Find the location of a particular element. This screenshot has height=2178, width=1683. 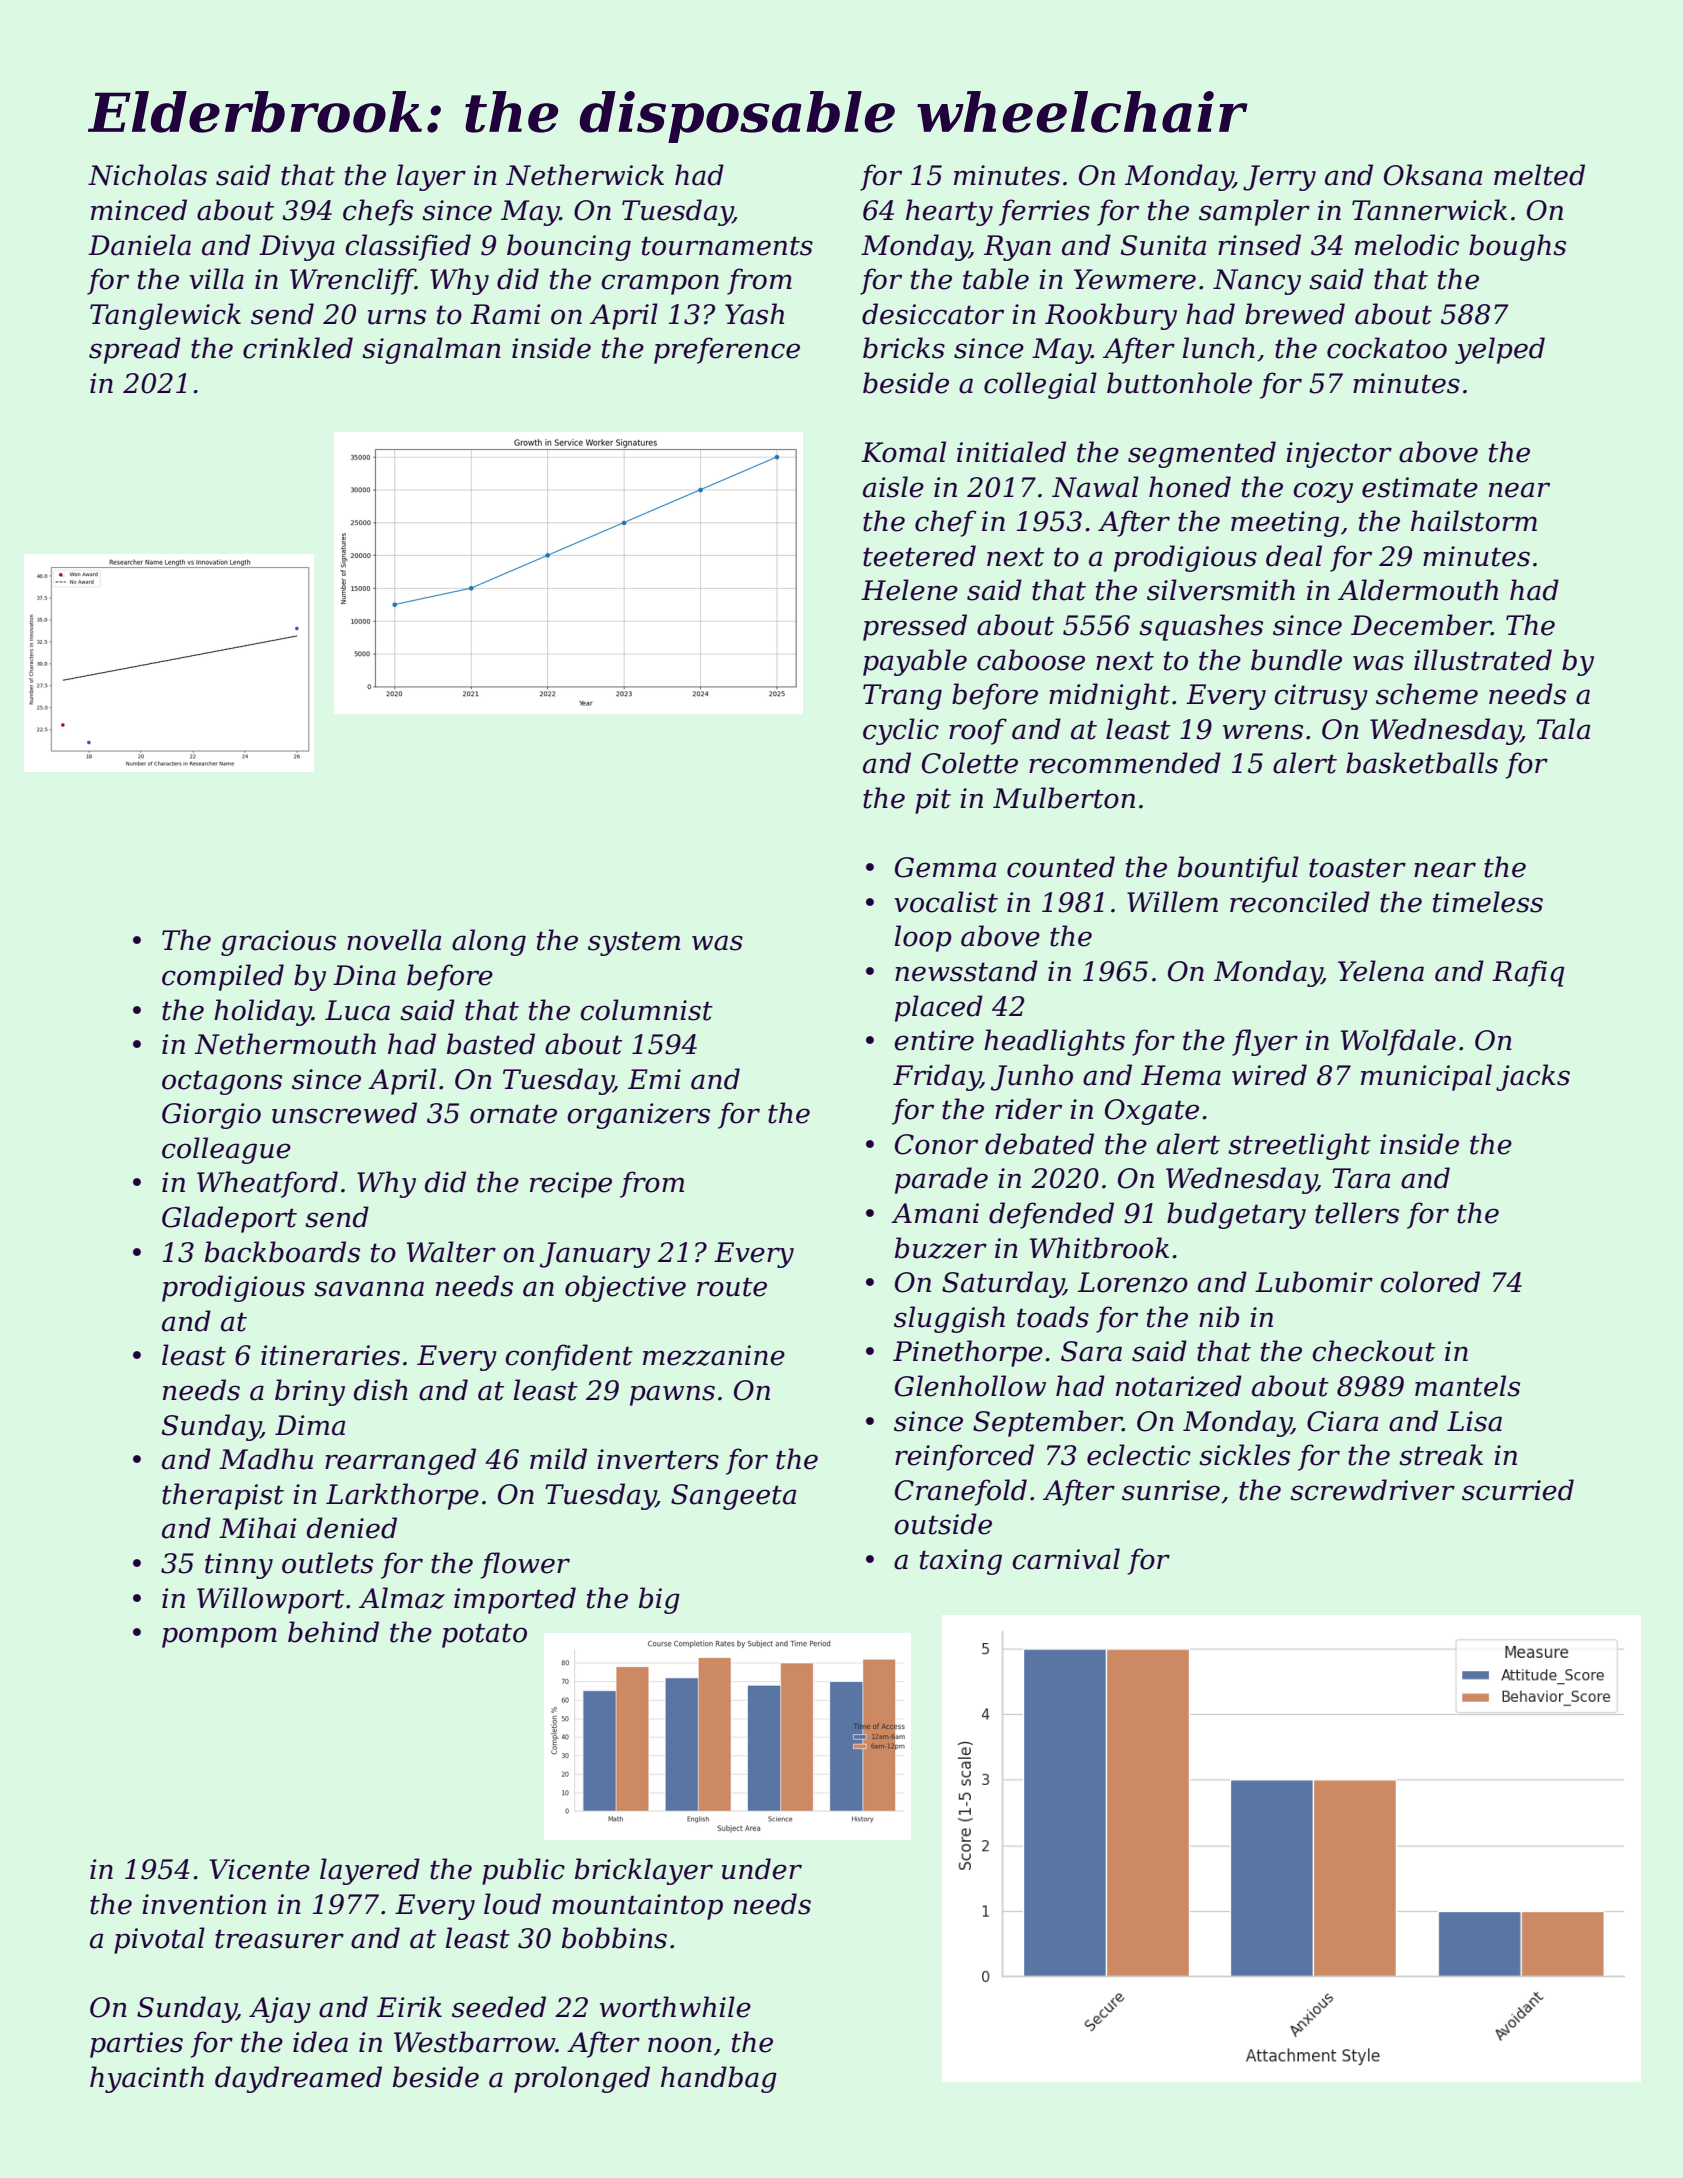

handbag is located at coordinates (719, 2079).
